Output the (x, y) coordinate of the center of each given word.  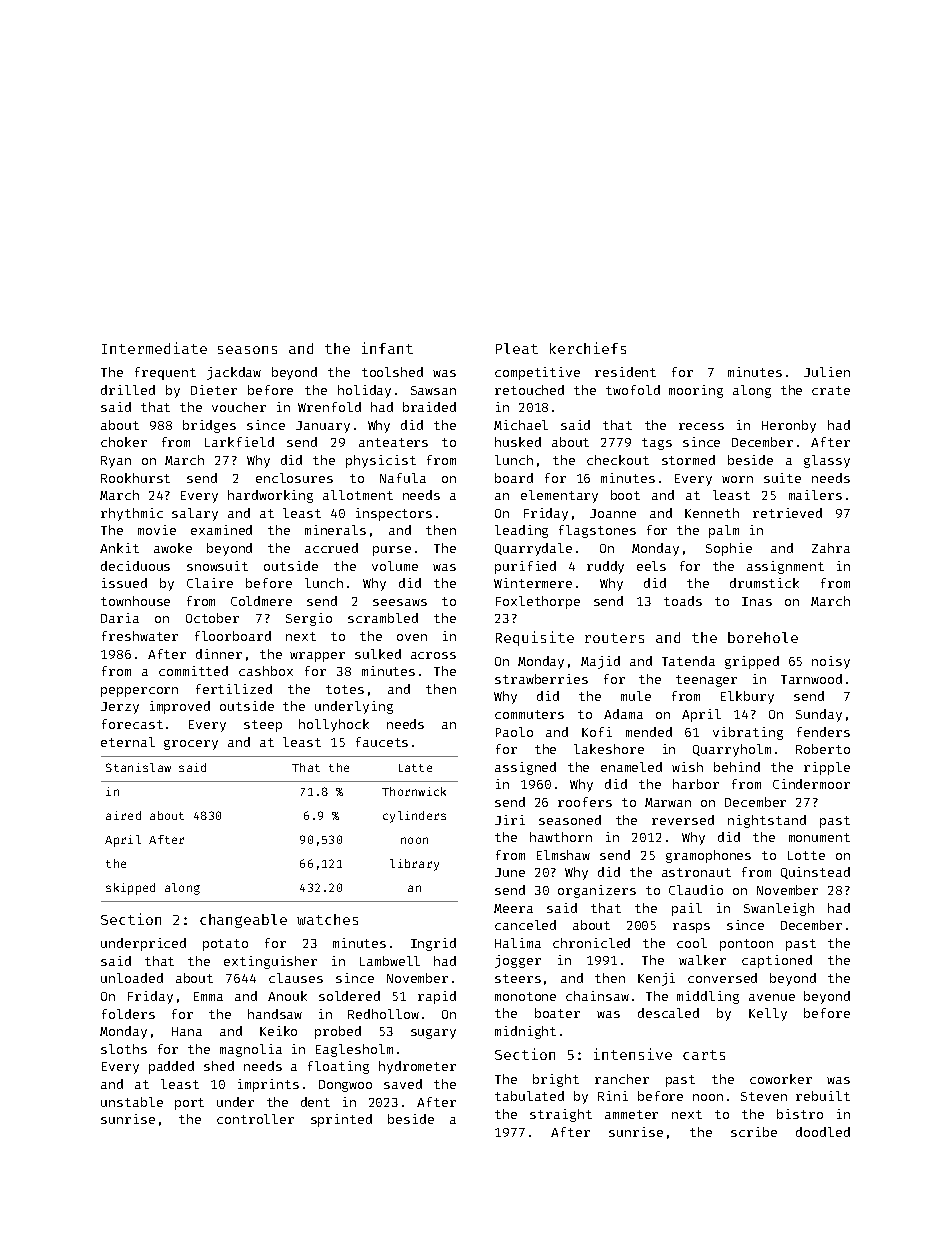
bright (556, 1080)
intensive (633, 1054)
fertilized (234, 689)
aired (123, 815)
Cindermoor (811, 784)
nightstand (767, 821)
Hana (187, 1031)
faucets (382, 742)
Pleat (517, 348)
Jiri (510, 820)
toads (683, 601)
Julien (827, 372)
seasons (247, 350)
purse (392, 551)
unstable (132, 1102)
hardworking (270, 496)
